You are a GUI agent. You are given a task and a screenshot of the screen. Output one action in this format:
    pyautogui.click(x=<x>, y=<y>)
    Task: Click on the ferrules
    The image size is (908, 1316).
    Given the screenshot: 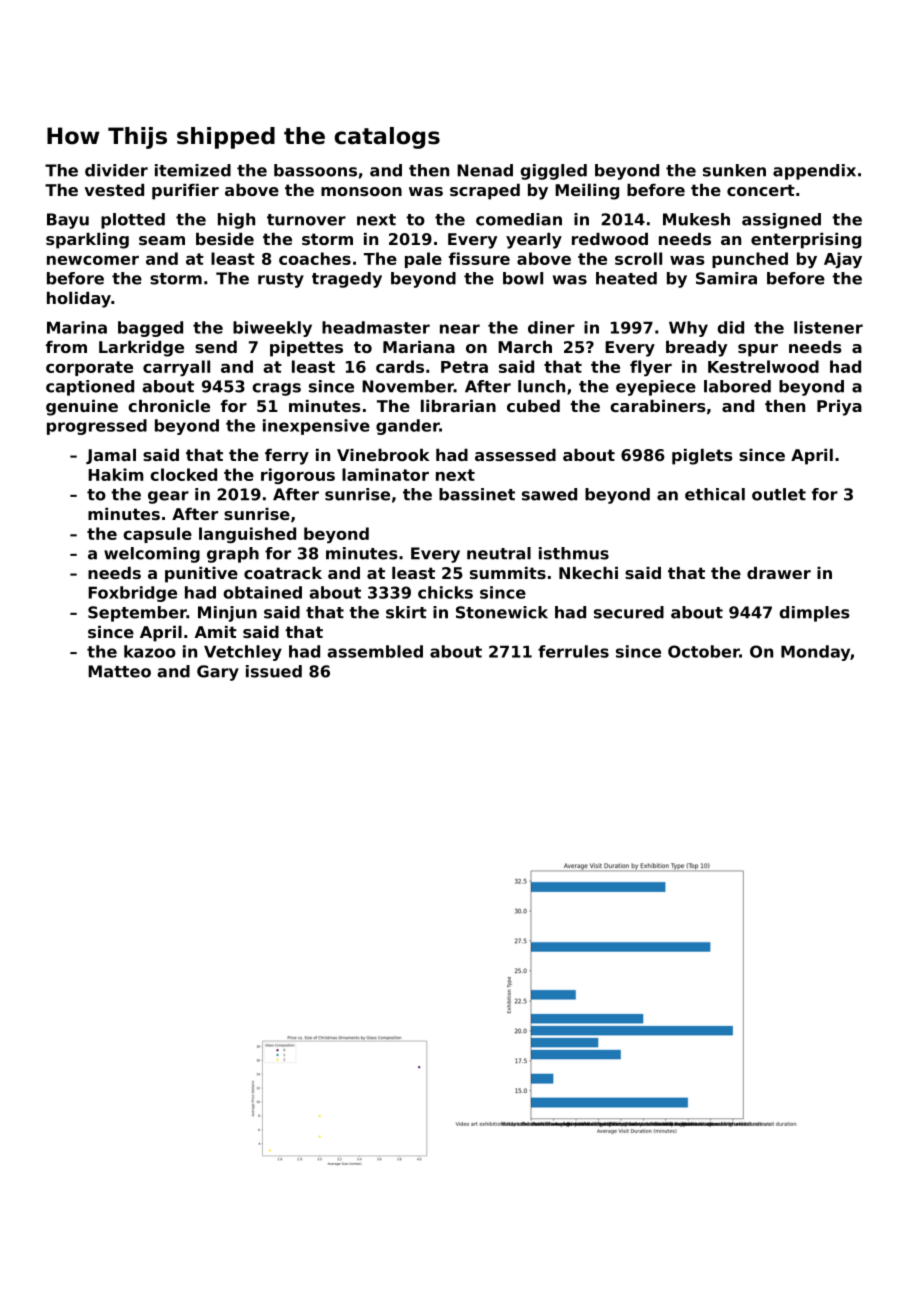 What is the action you would take?
    pyautogui.click(x=573, y=651)
